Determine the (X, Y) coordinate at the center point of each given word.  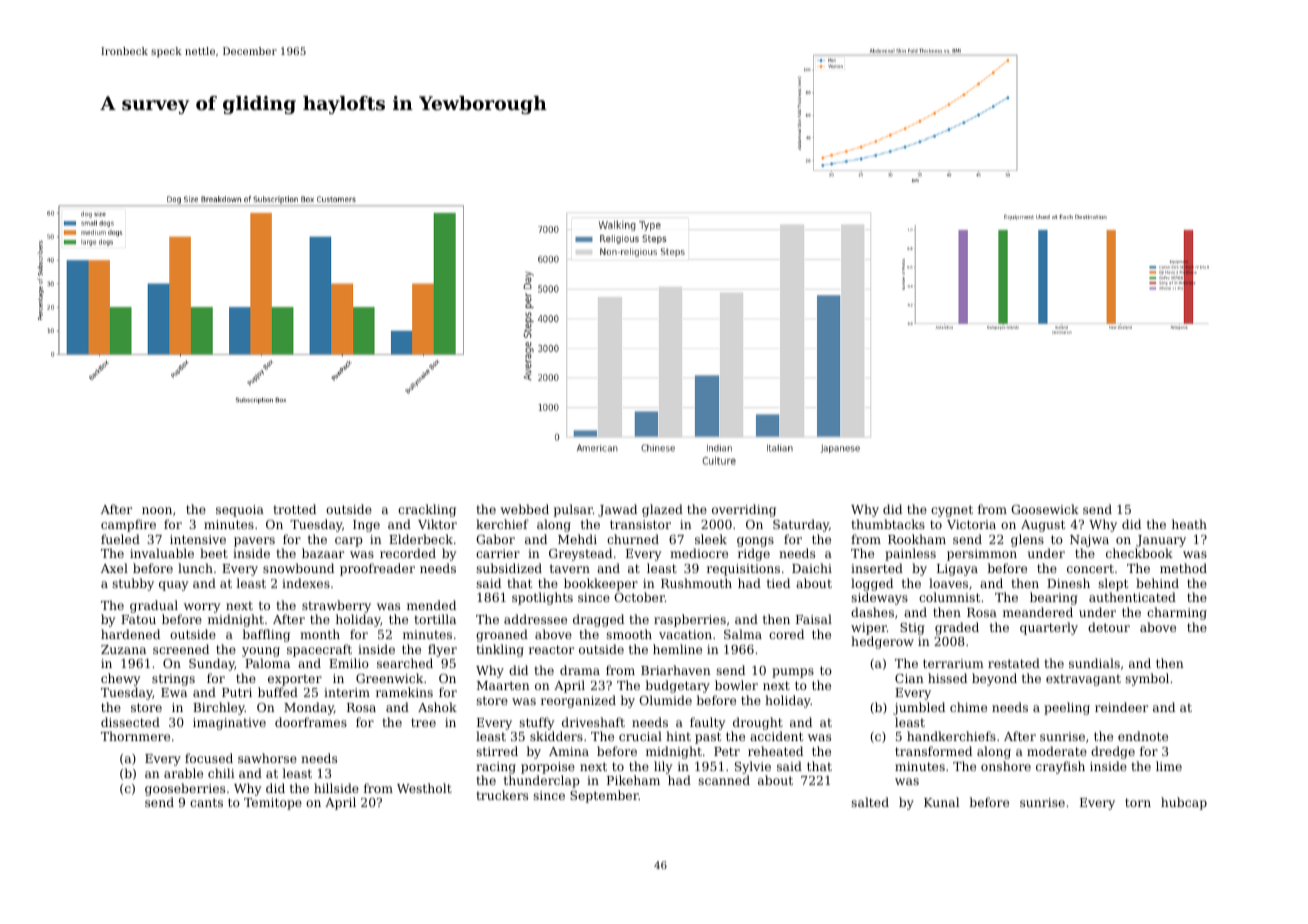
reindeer (1121, 707)
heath (1189, 524)
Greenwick (389, 678)
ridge (754, 554)
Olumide (665, 700)
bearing (1054, 598)
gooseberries (185, 789)
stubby (133, 584)
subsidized (509, 568)
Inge (366, 526)
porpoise (548, 768)
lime (1169, 766)
